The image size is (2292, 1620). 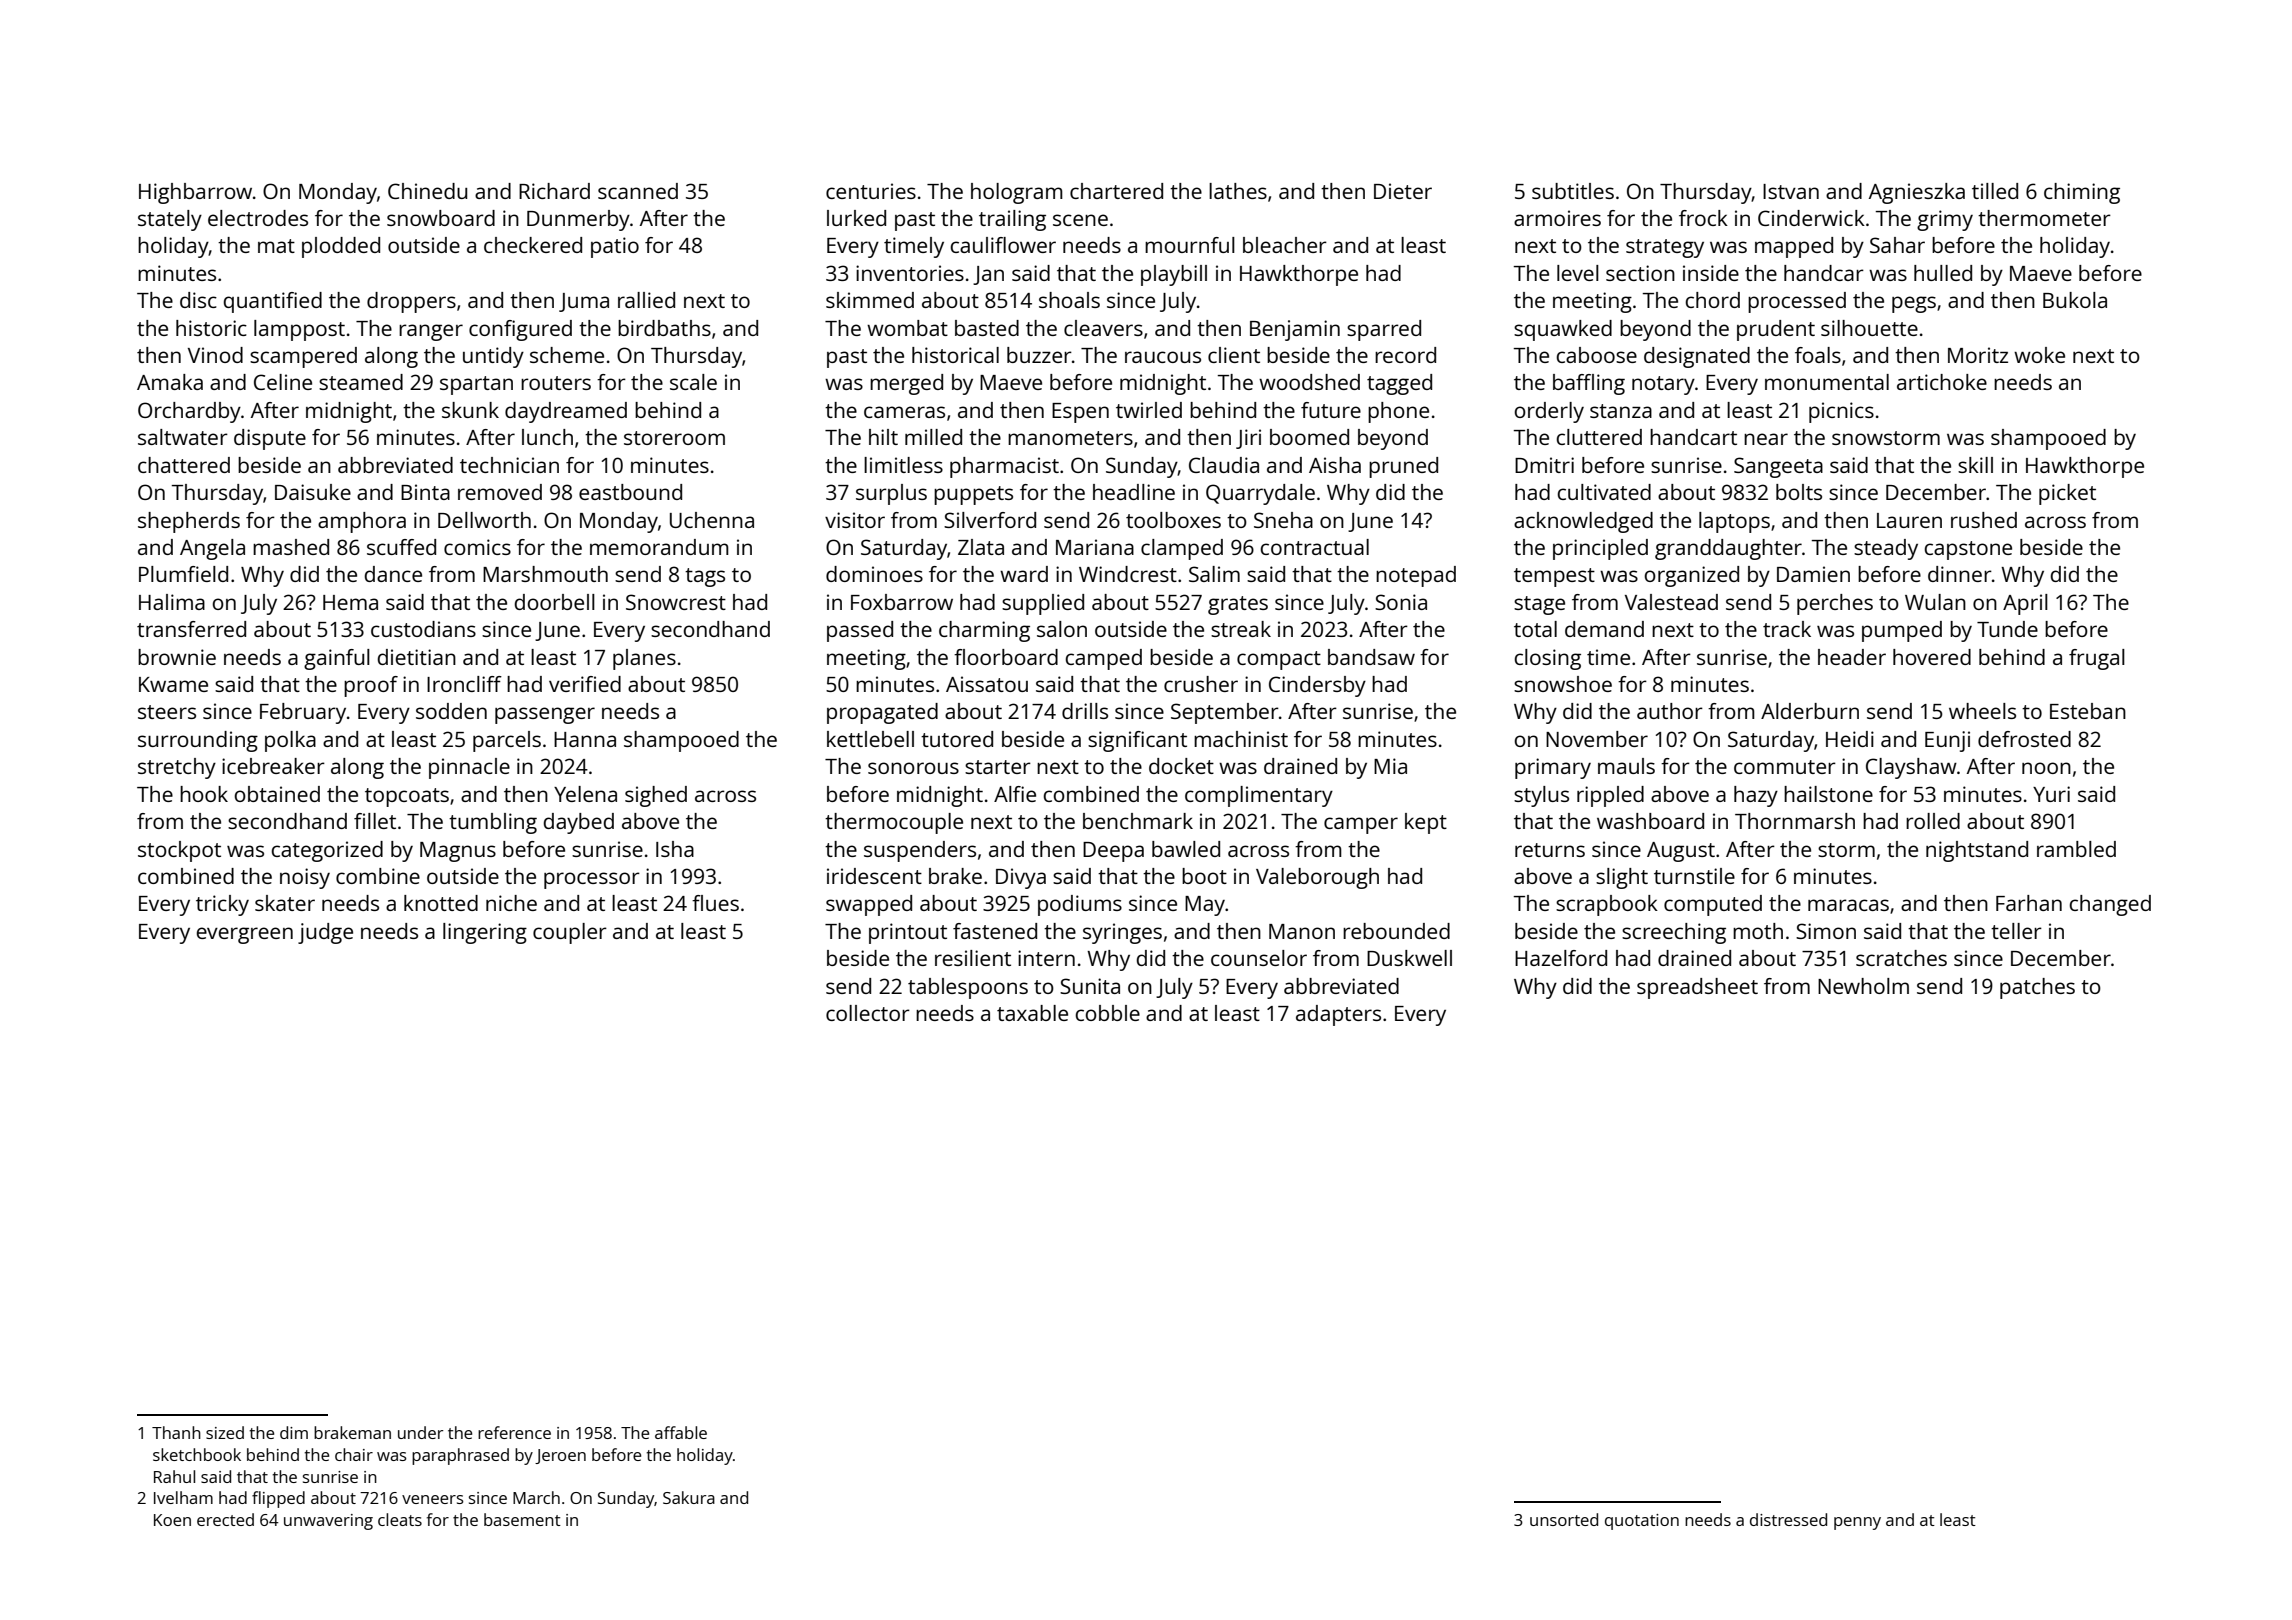 I want to click on droppers, so click(x=411, y=302).
